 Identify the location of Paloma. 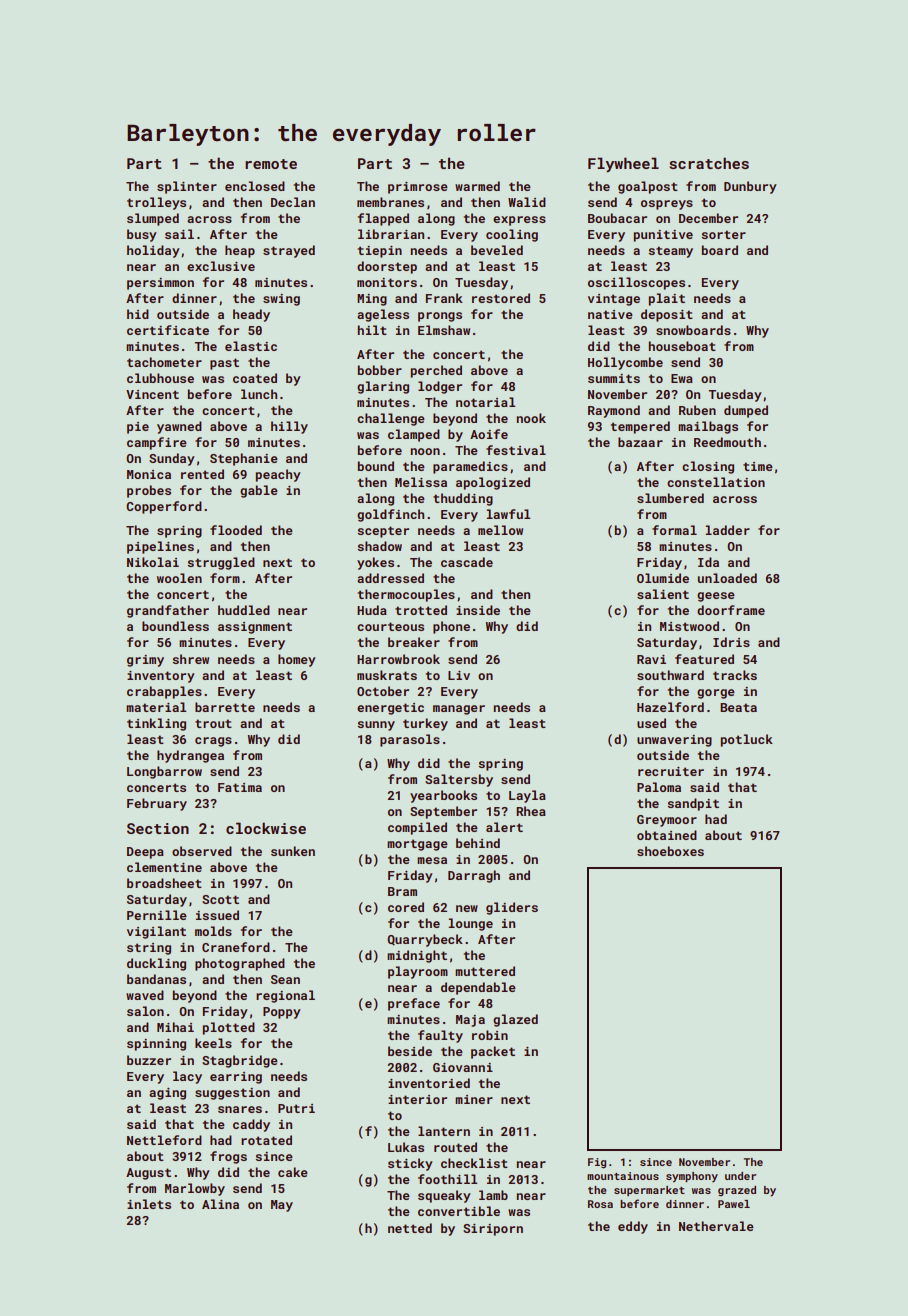
(659, 787).
